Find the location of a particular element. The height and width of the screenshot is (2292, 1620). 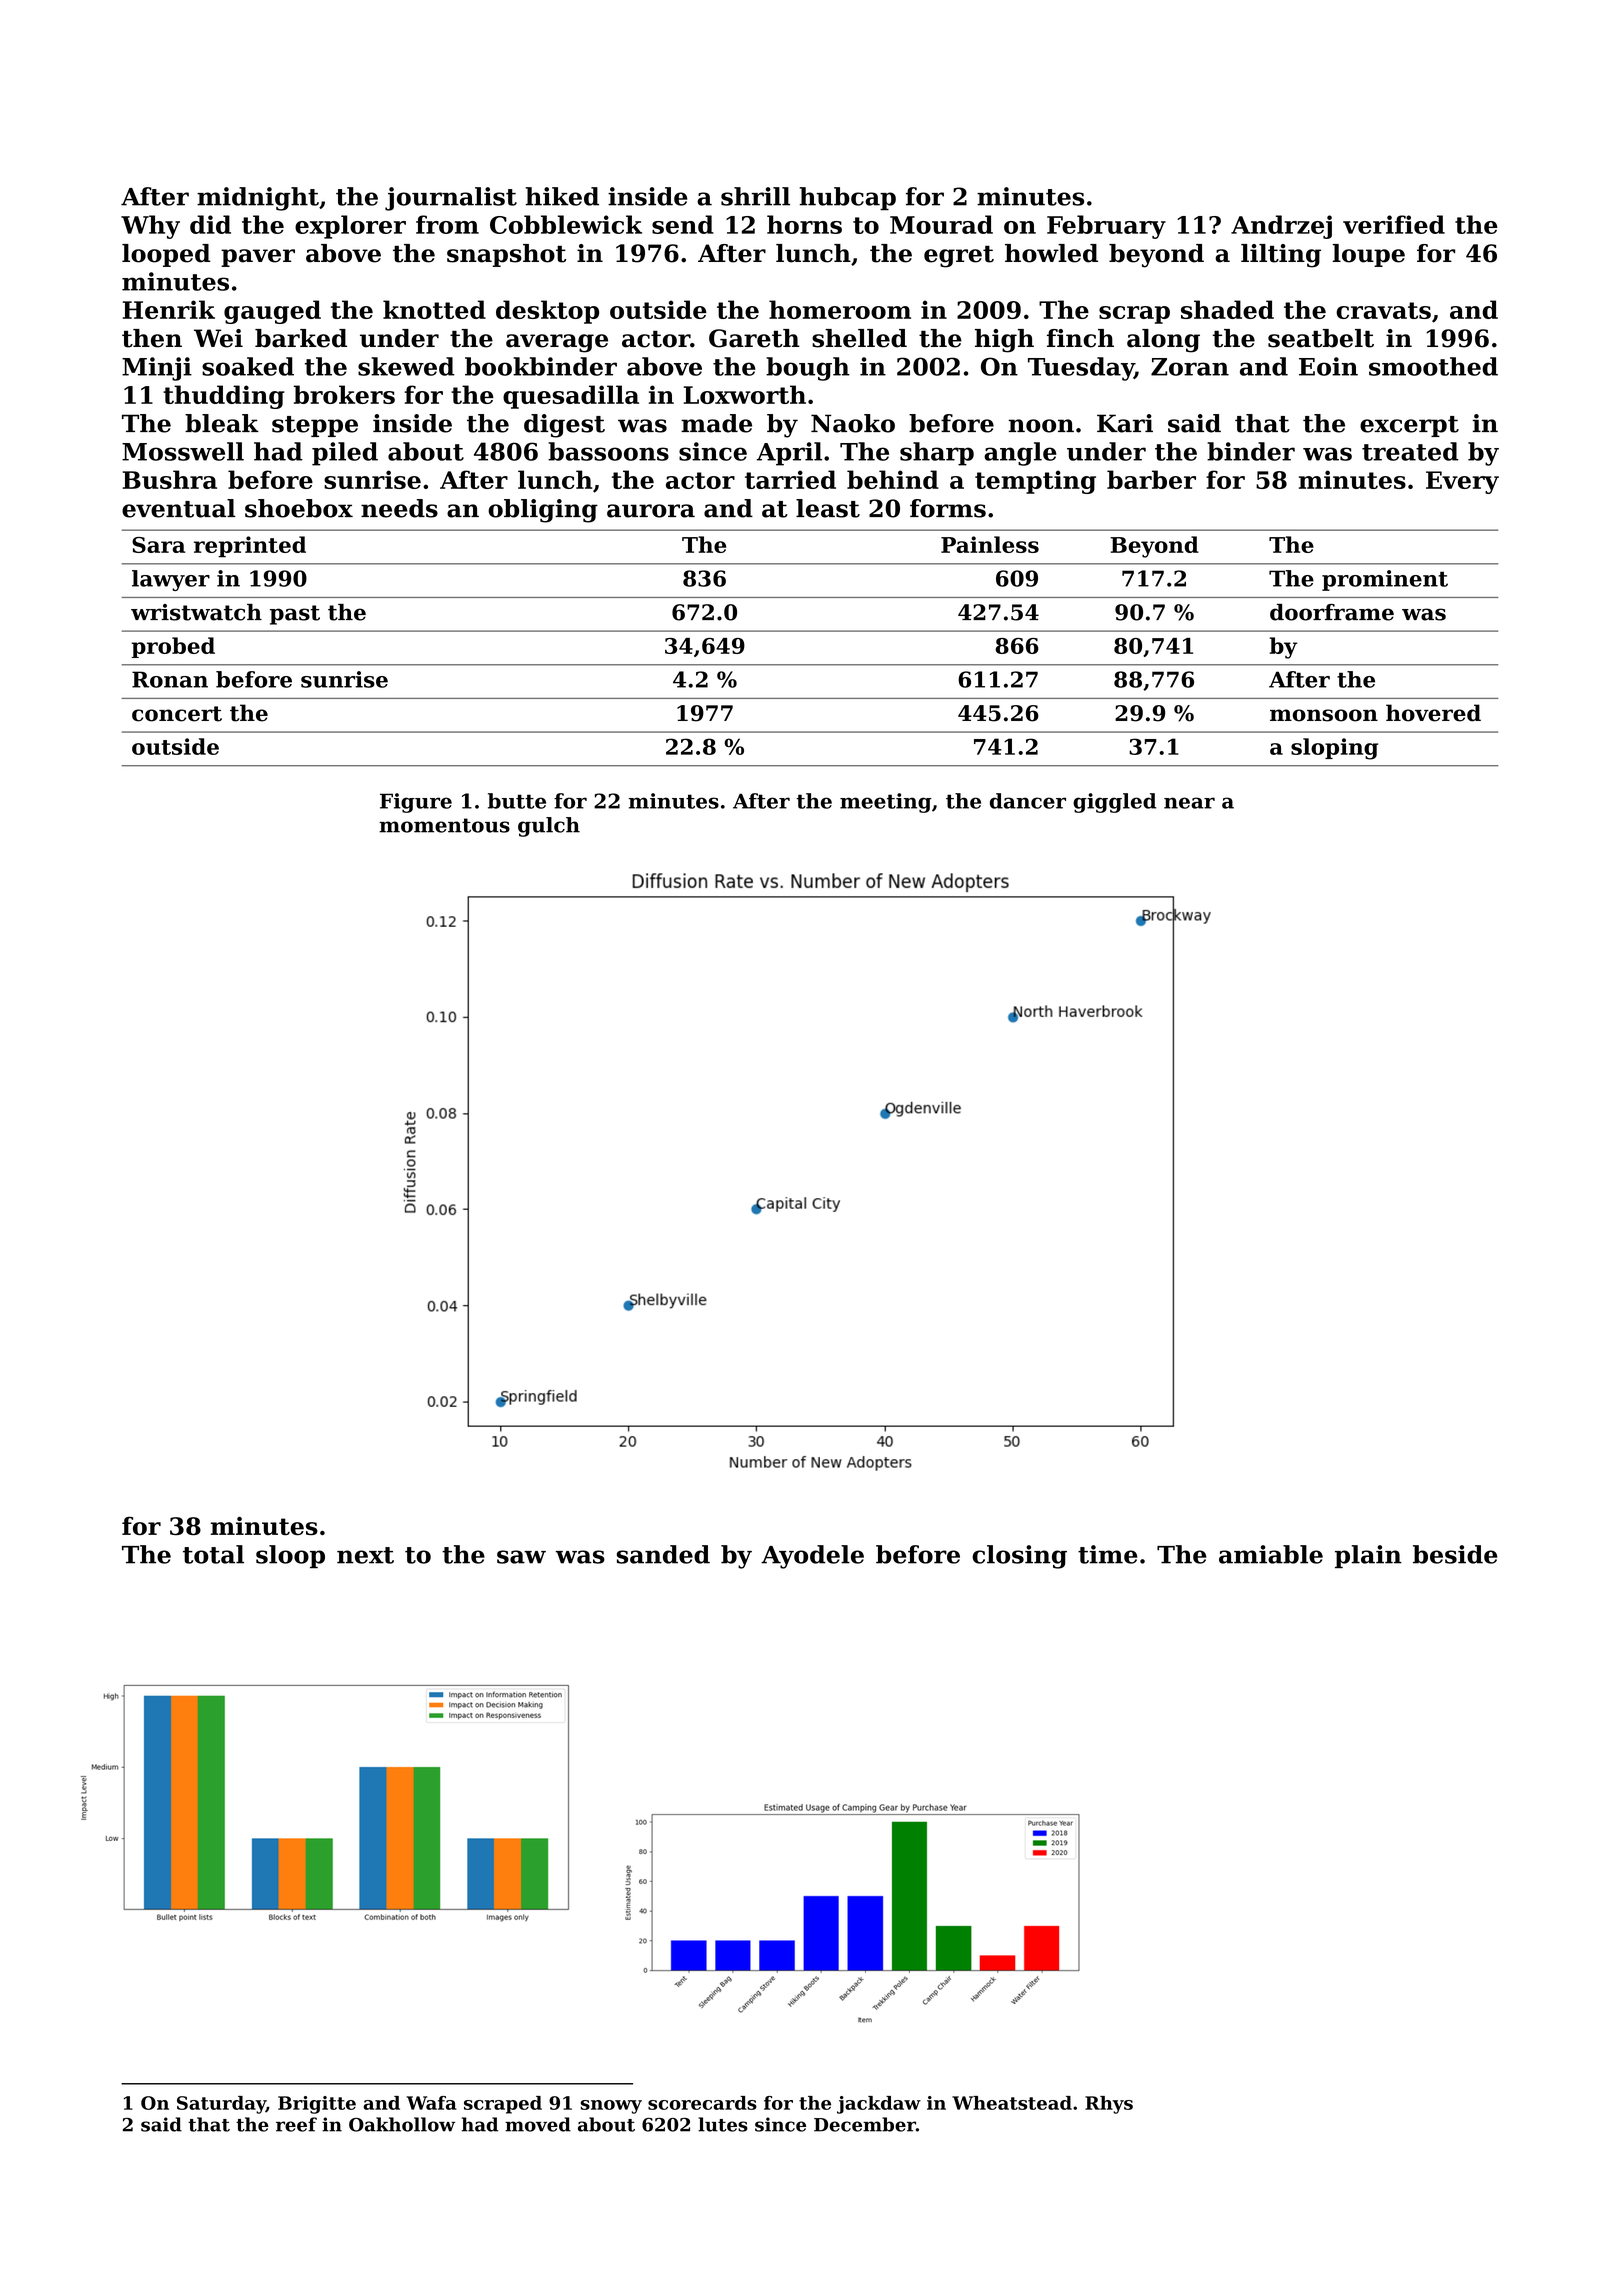

Oakhollow is located at coordinates (402, 2124).
